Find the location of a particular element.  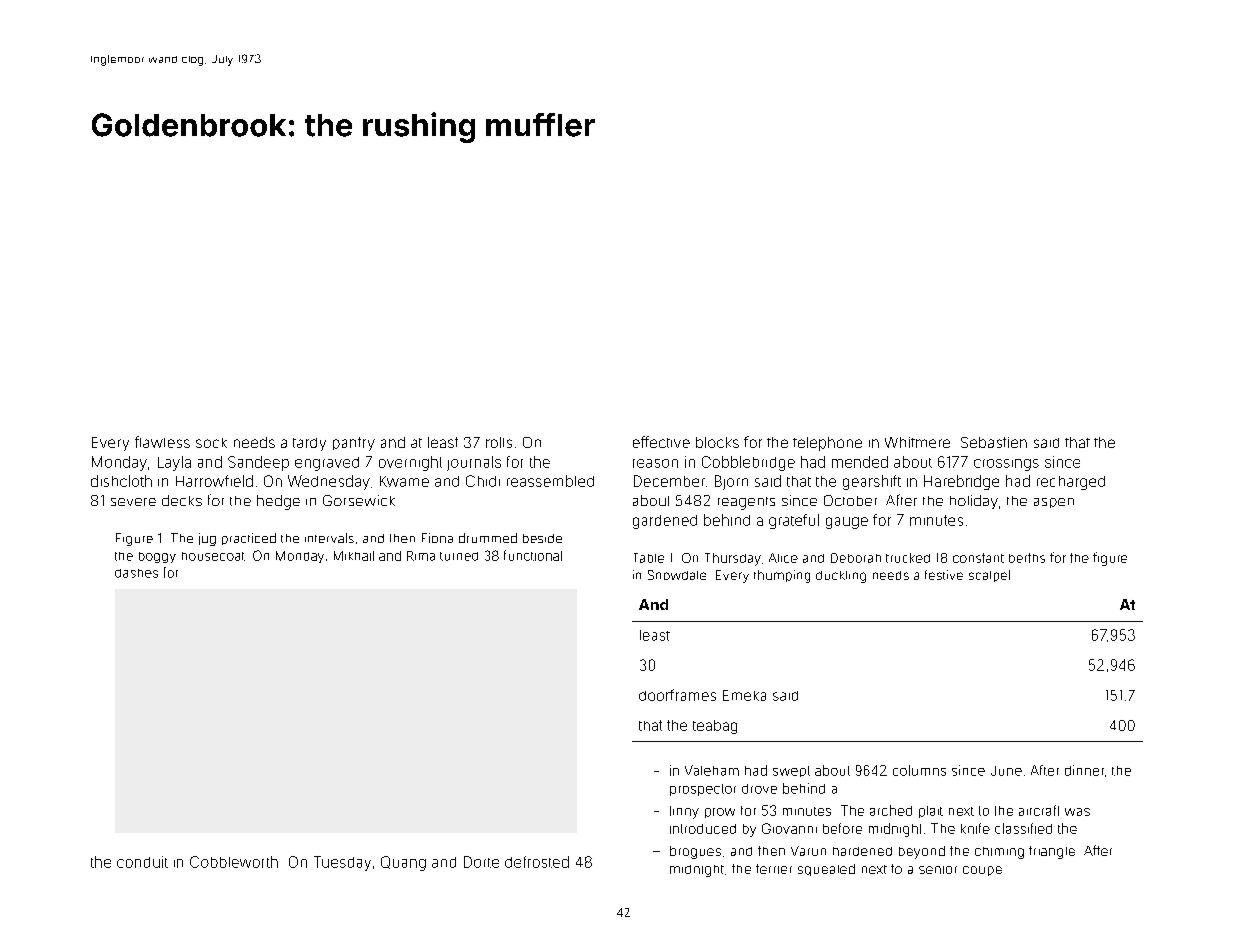

doorframes is located at coordinates (677, 695).
